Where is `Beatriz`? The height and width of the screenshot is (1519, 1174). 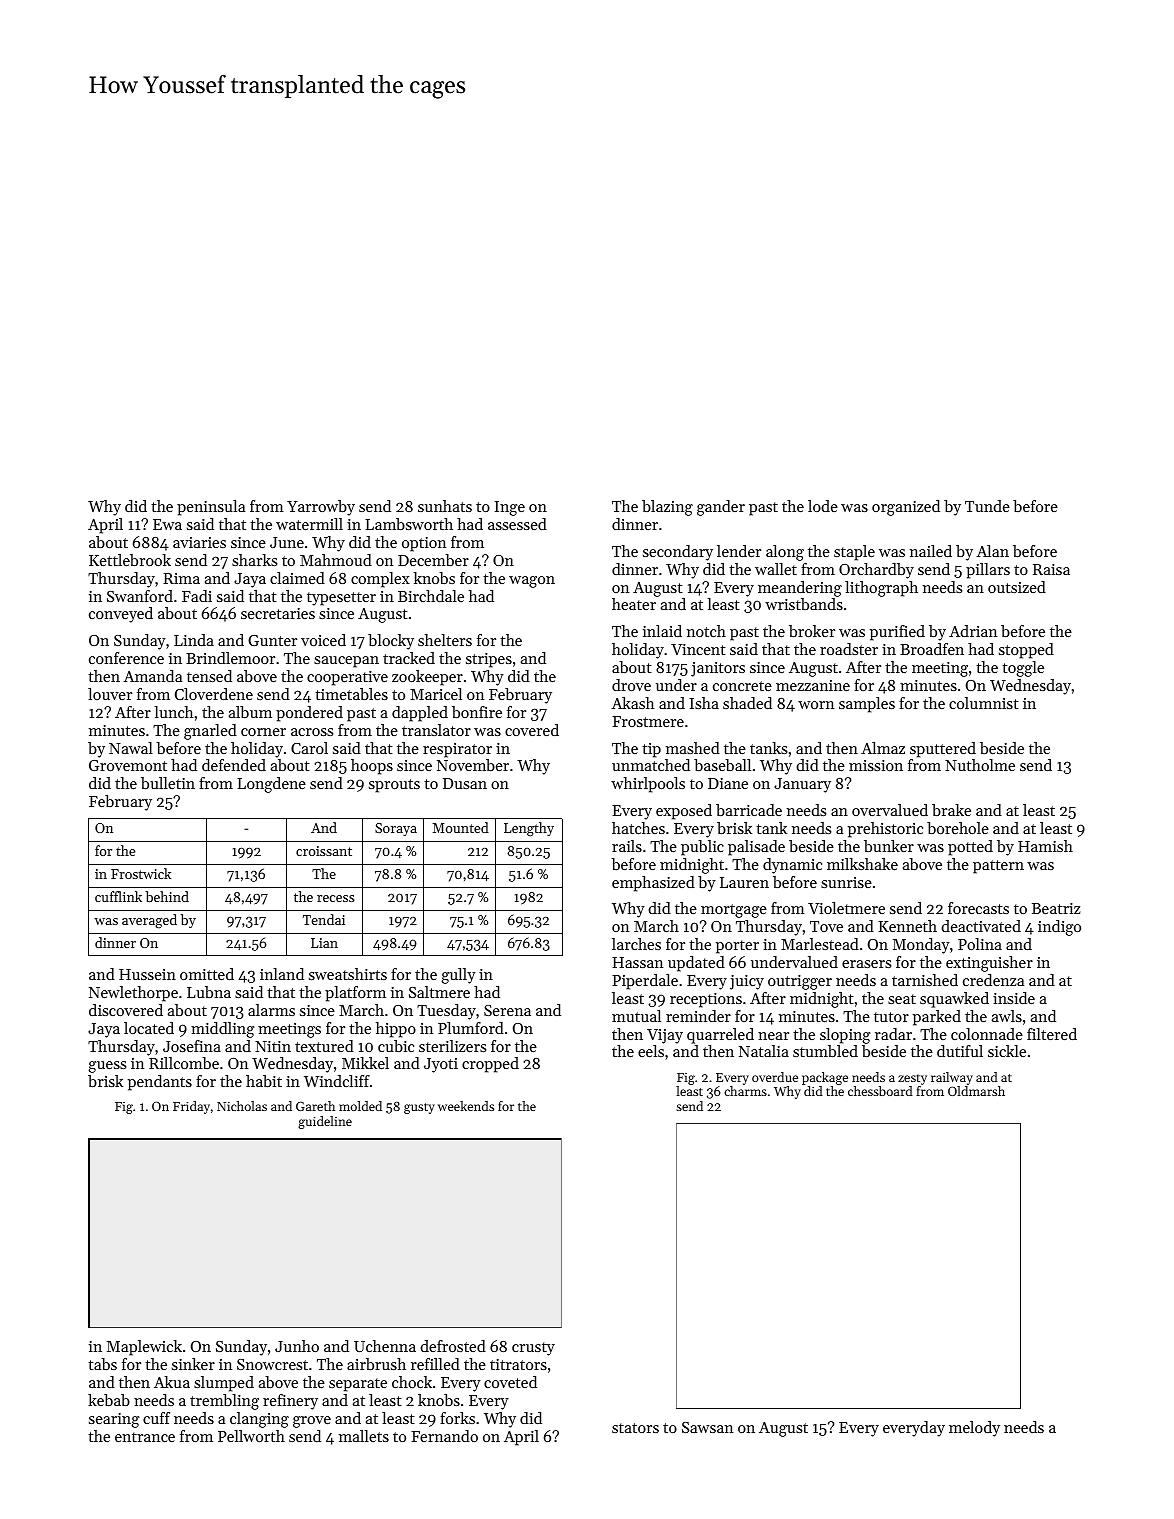 Beatriz is located at coordinates (1056, 908).
